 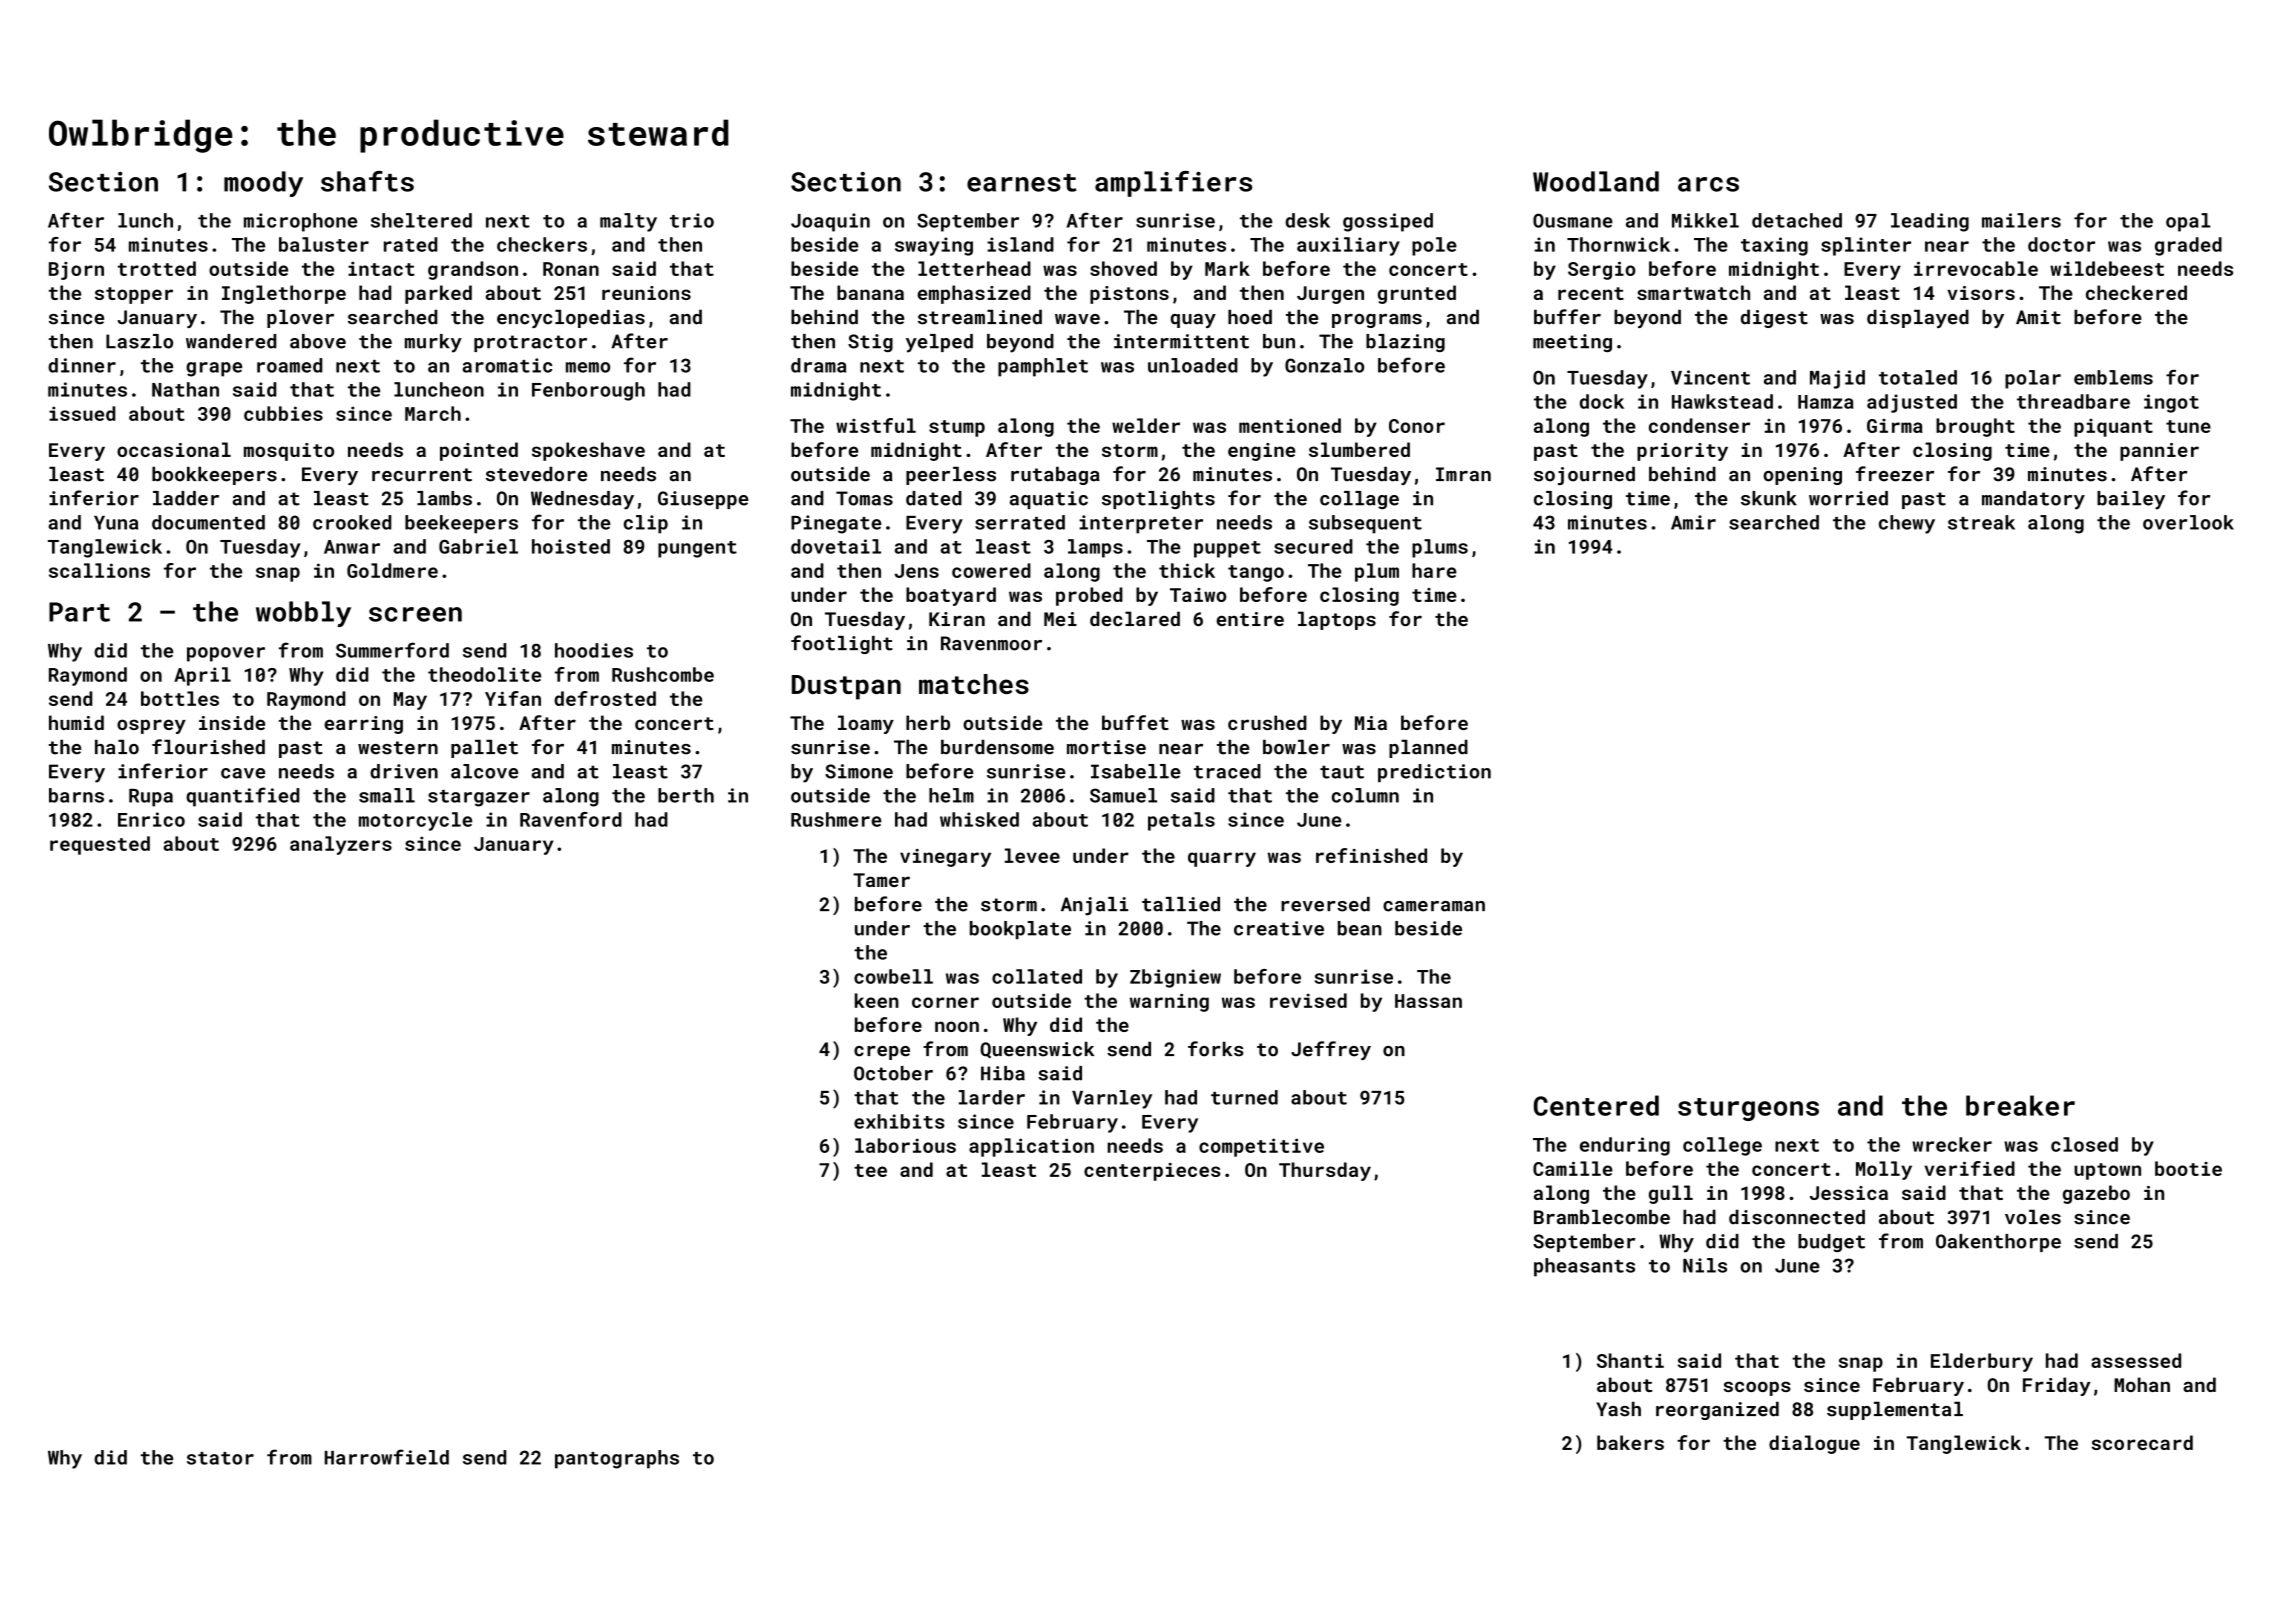 What do you see at coordinates (1158, 500) in the document?
I see `spotlights` at bounding box center [1158, 500].
